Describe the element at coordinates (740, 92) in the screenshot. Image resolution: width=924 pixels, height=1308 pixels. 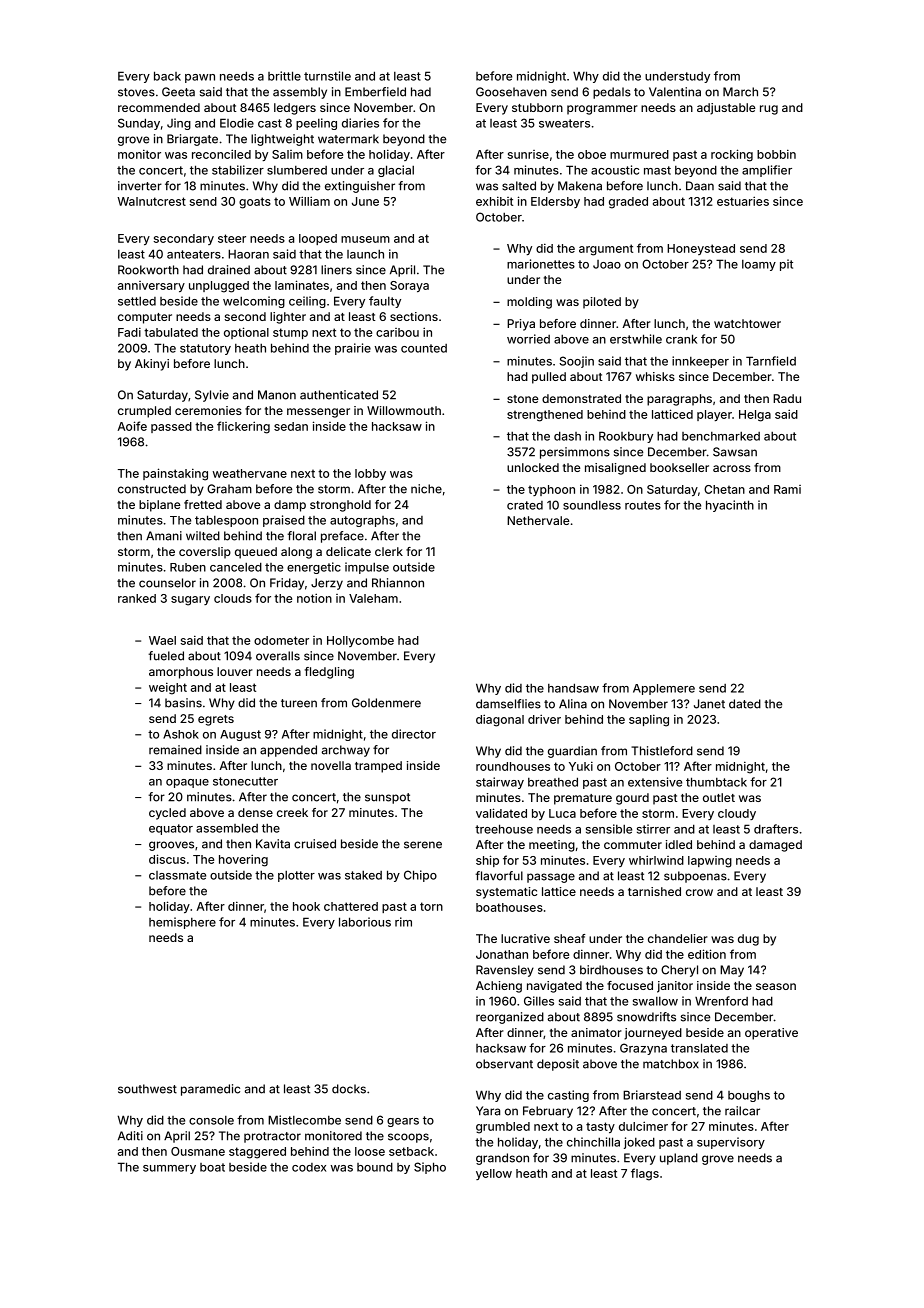
I see `March` at that location.
